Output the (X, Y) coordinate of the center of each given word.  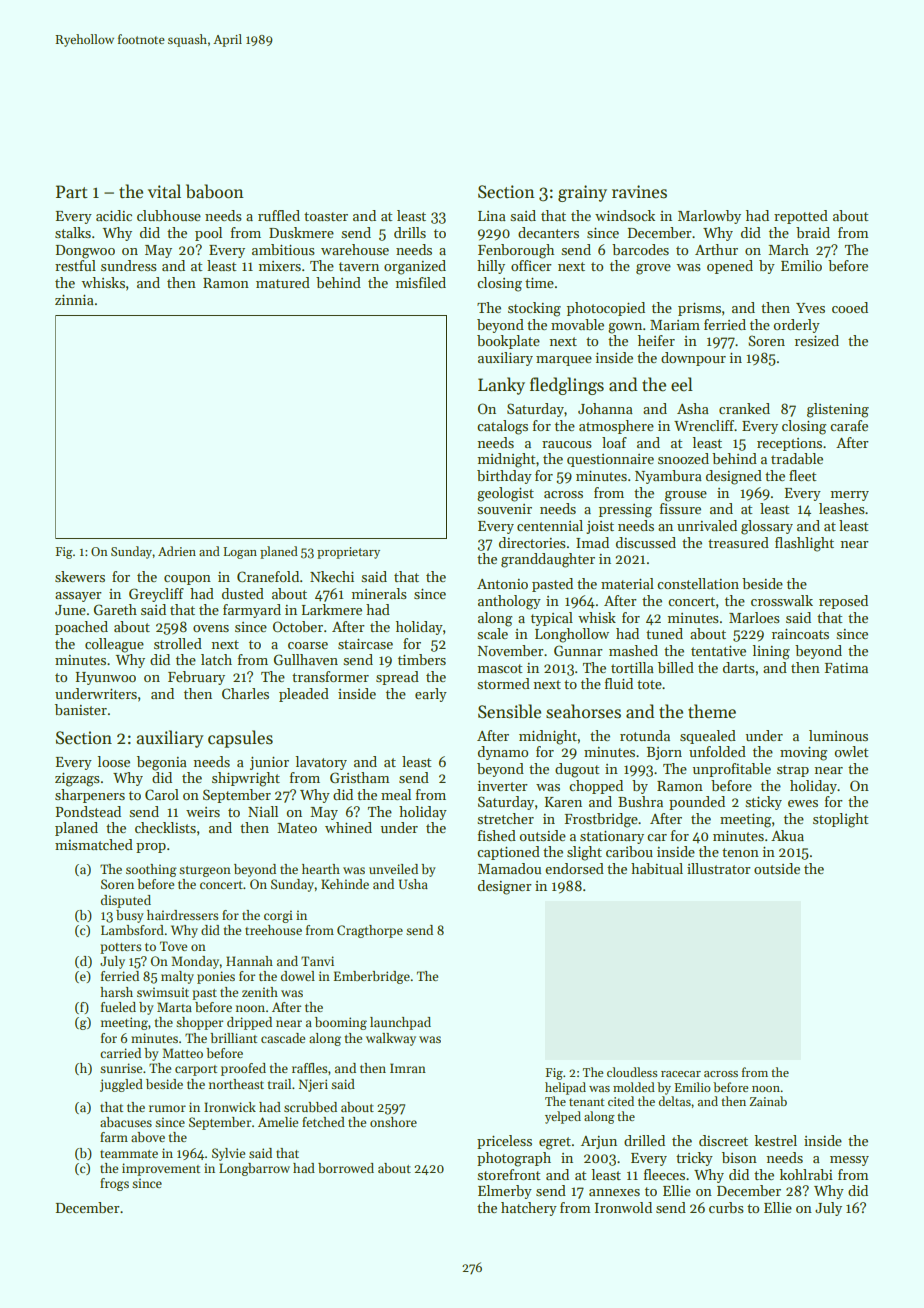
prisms (699, 309)
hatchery (529, 1209)
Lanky (501, 386)
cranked (744, 408)
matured (283, 282)
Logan (240, 553)
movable (577, 324)
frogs (114, 1184)
